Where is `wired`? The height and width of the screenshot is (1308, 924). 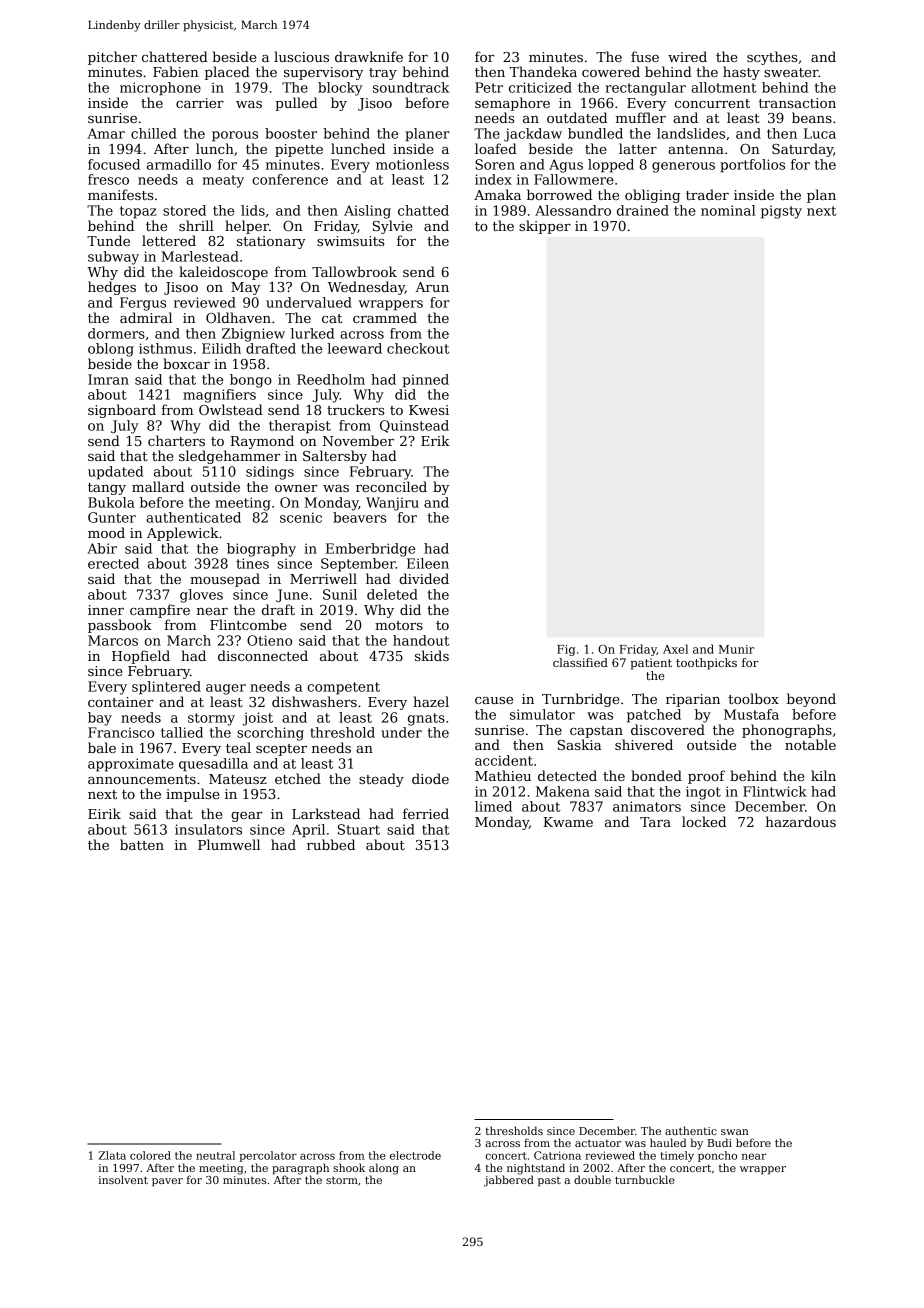 wired is located at coordinates (687, 56).
